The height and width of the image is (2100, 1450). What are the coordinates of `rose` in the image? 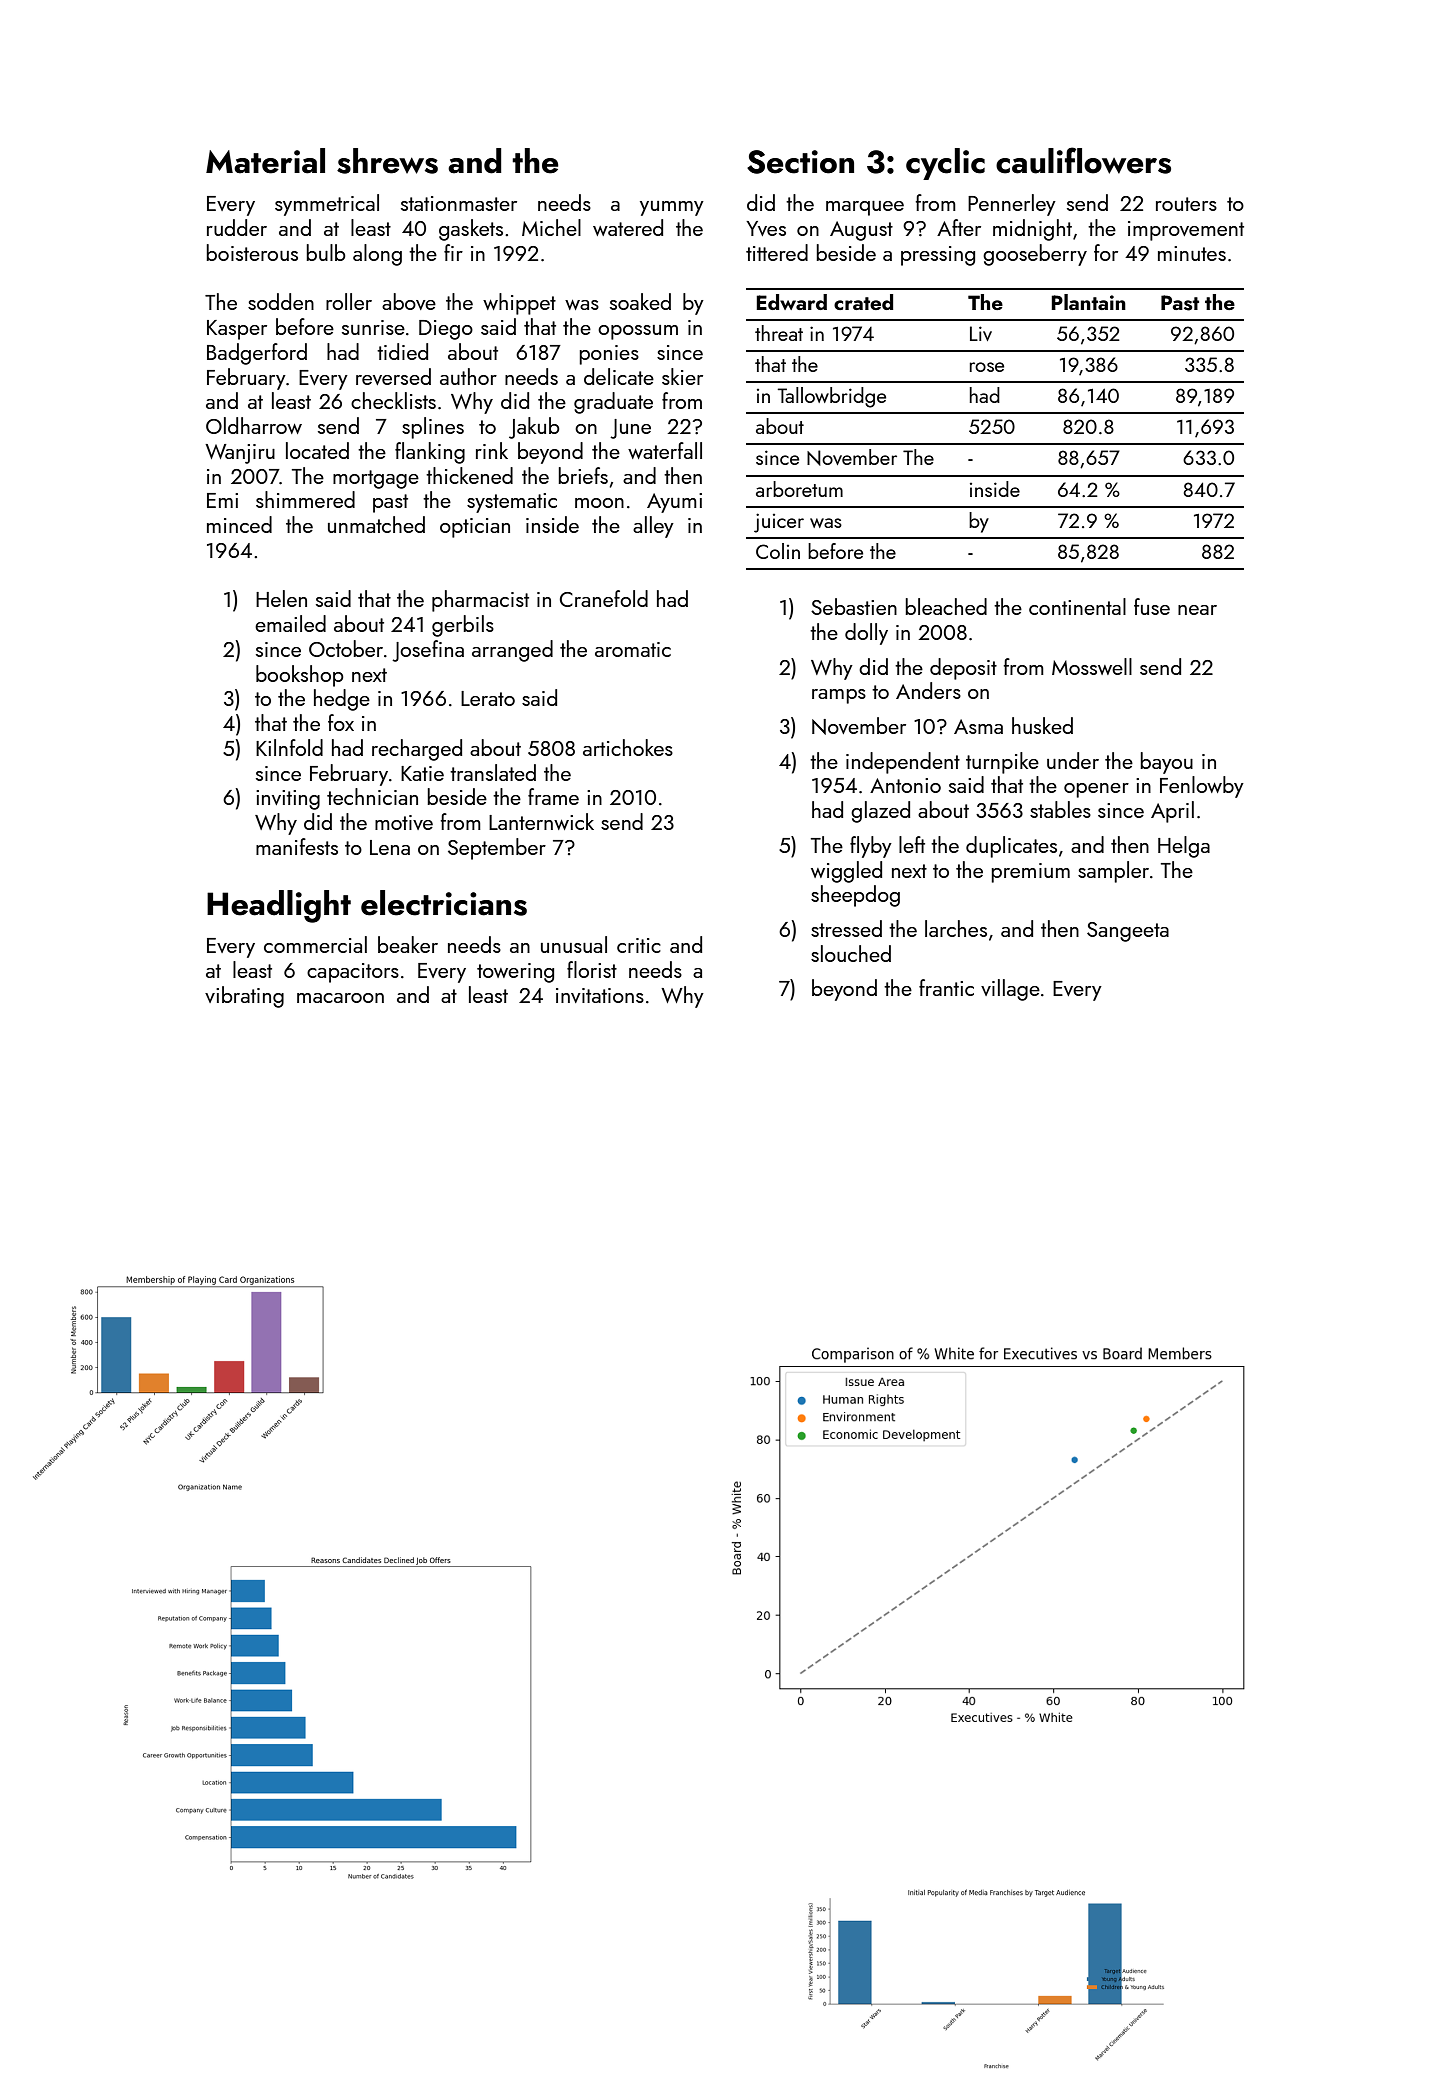 It's located at (987, 367).
